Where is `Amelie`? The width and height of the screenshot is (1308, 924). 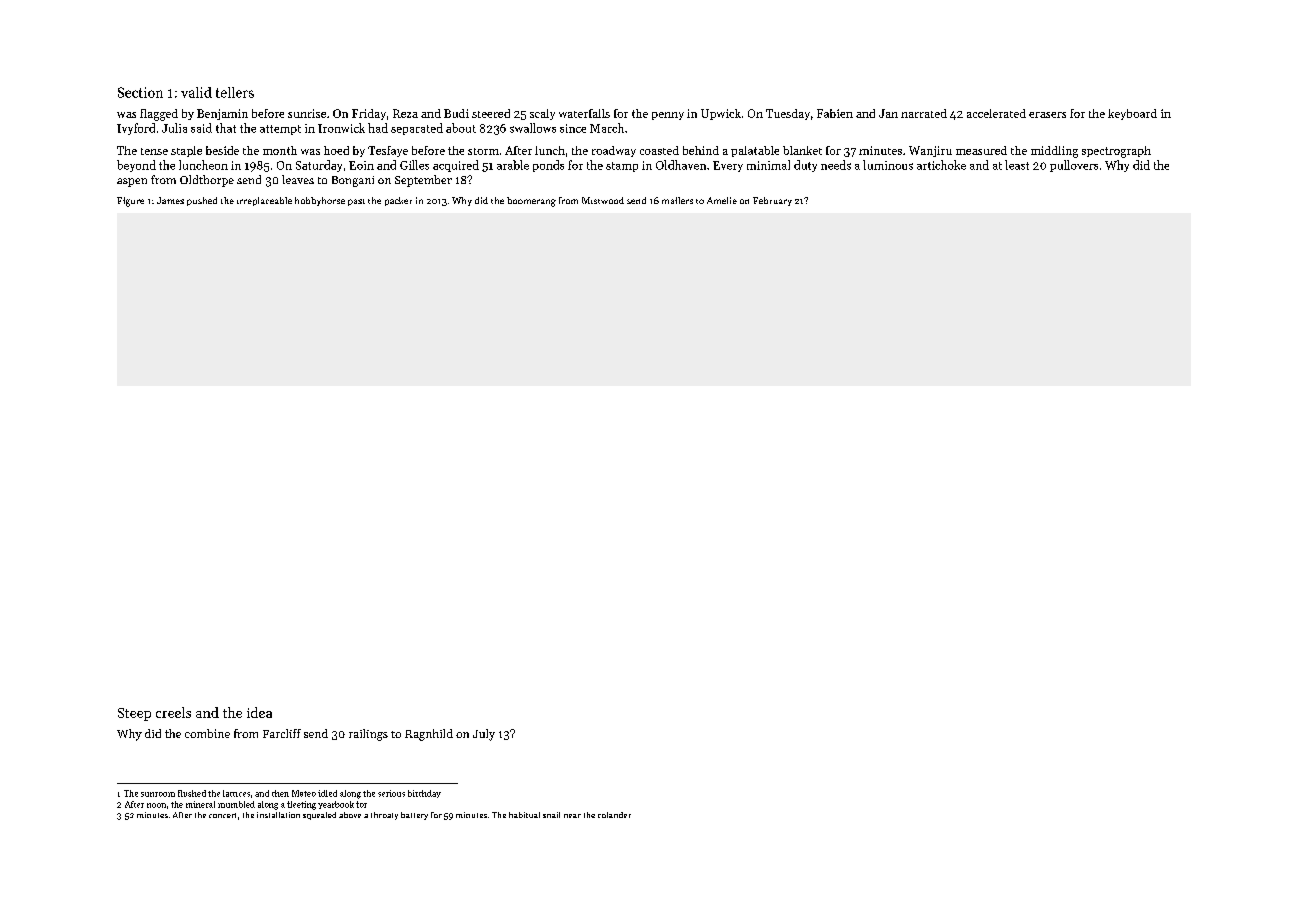 Amelie is located at coordinates (722, 200).
